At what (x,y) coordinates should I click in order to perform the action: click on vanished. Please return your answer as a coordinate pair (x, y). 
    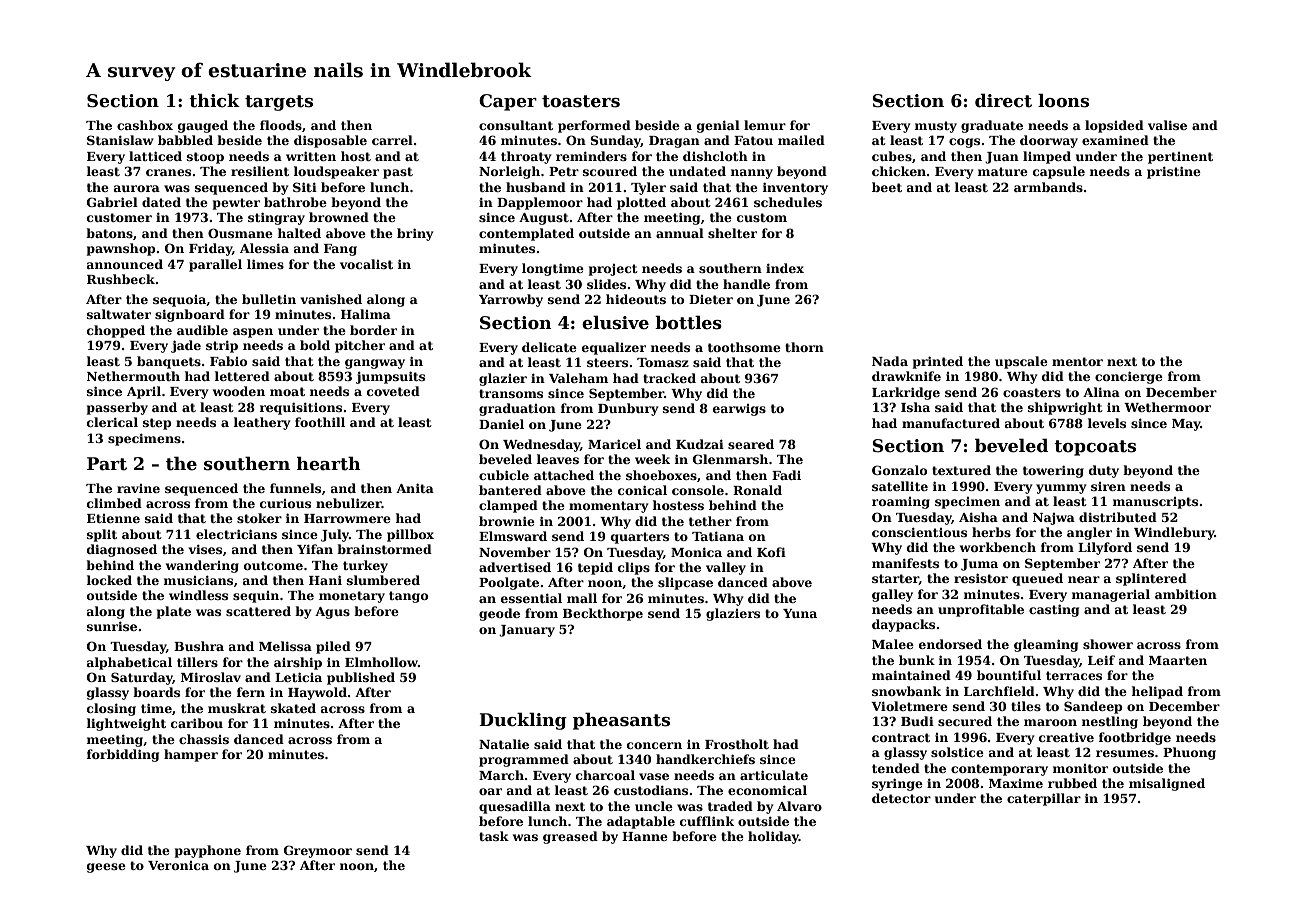
    Looking at the image, I should click on (331, 299).
